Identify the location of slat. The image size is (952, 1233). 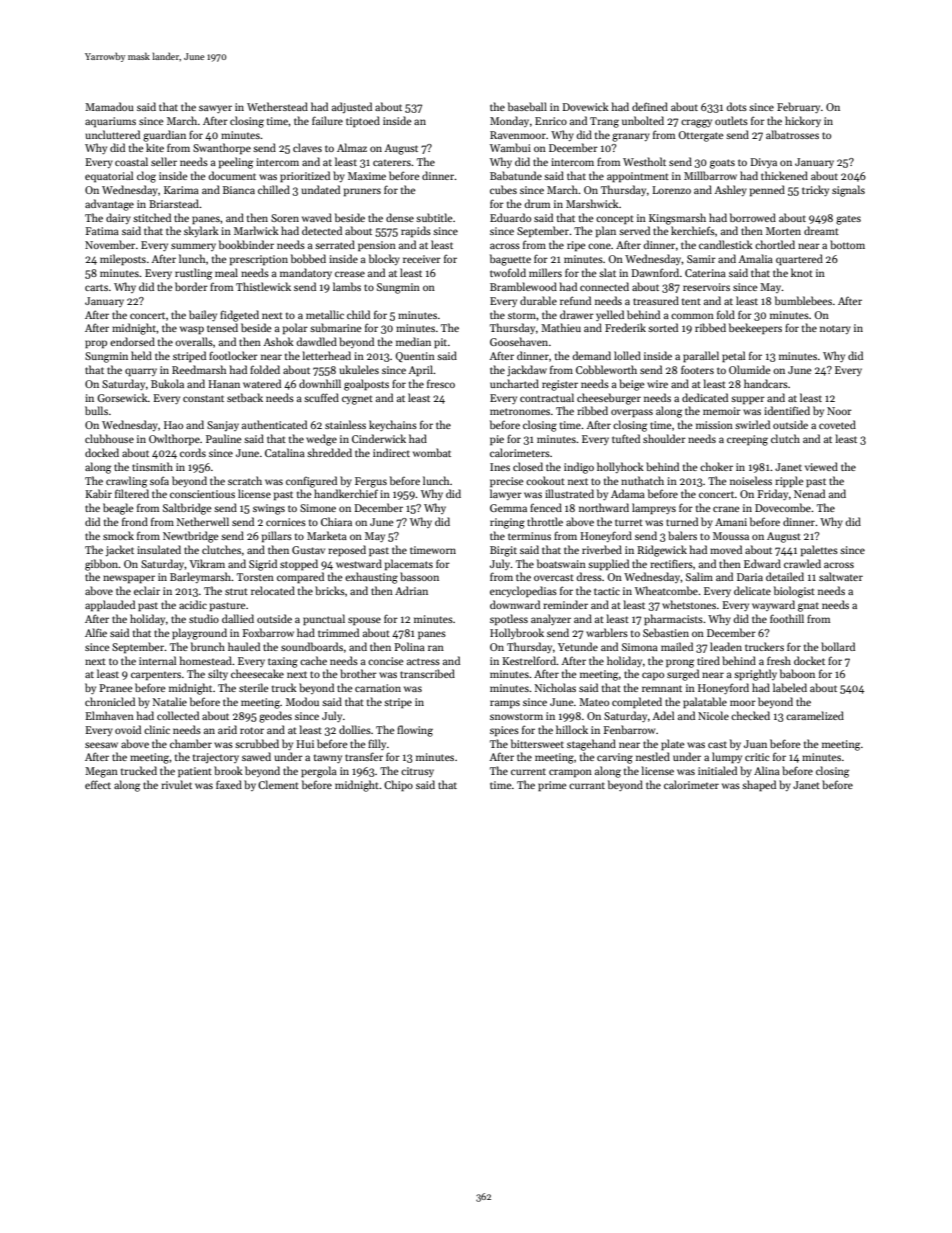
(607, 272).
